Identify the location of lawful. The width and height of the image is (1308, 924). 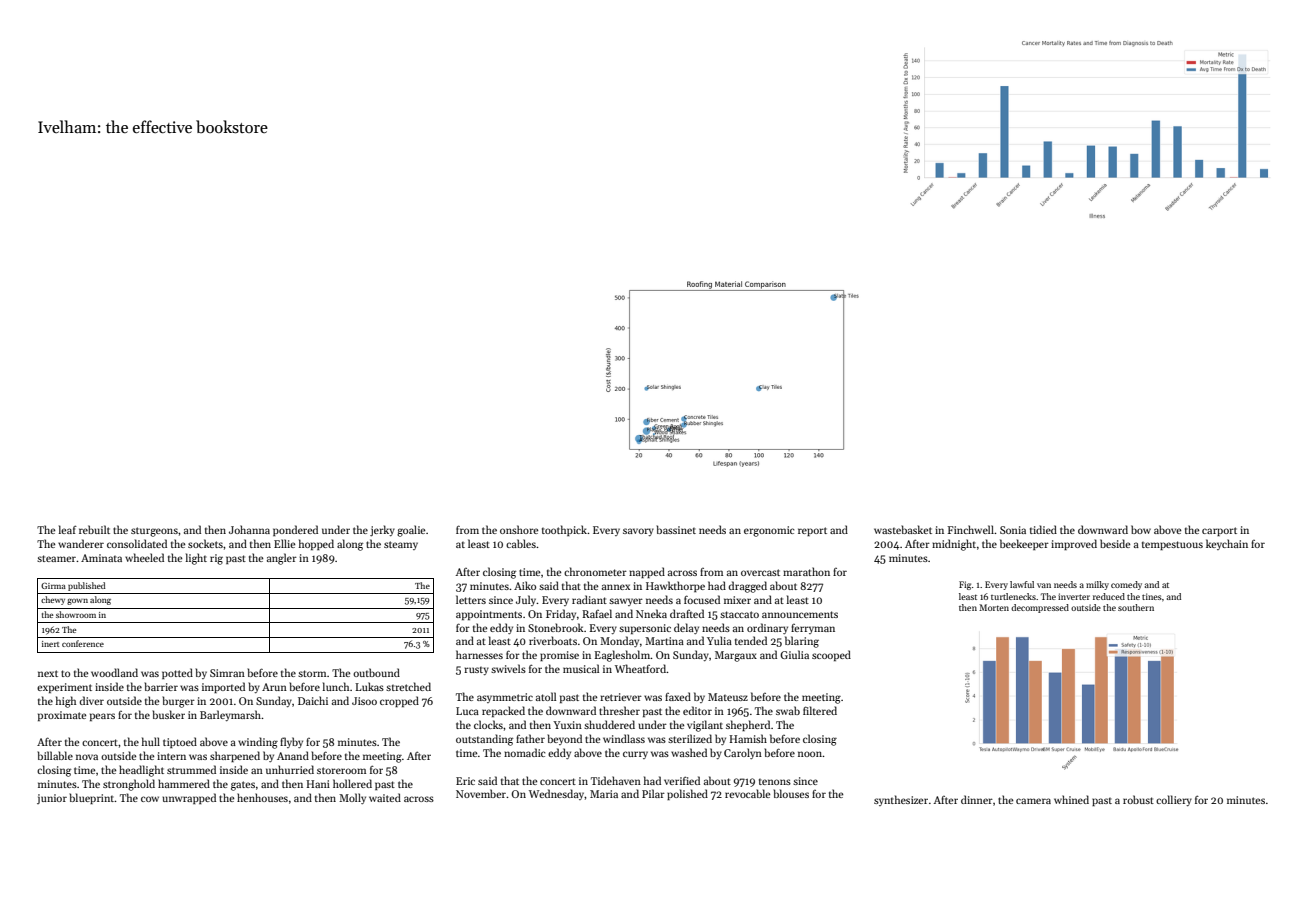
(1022, 584).
